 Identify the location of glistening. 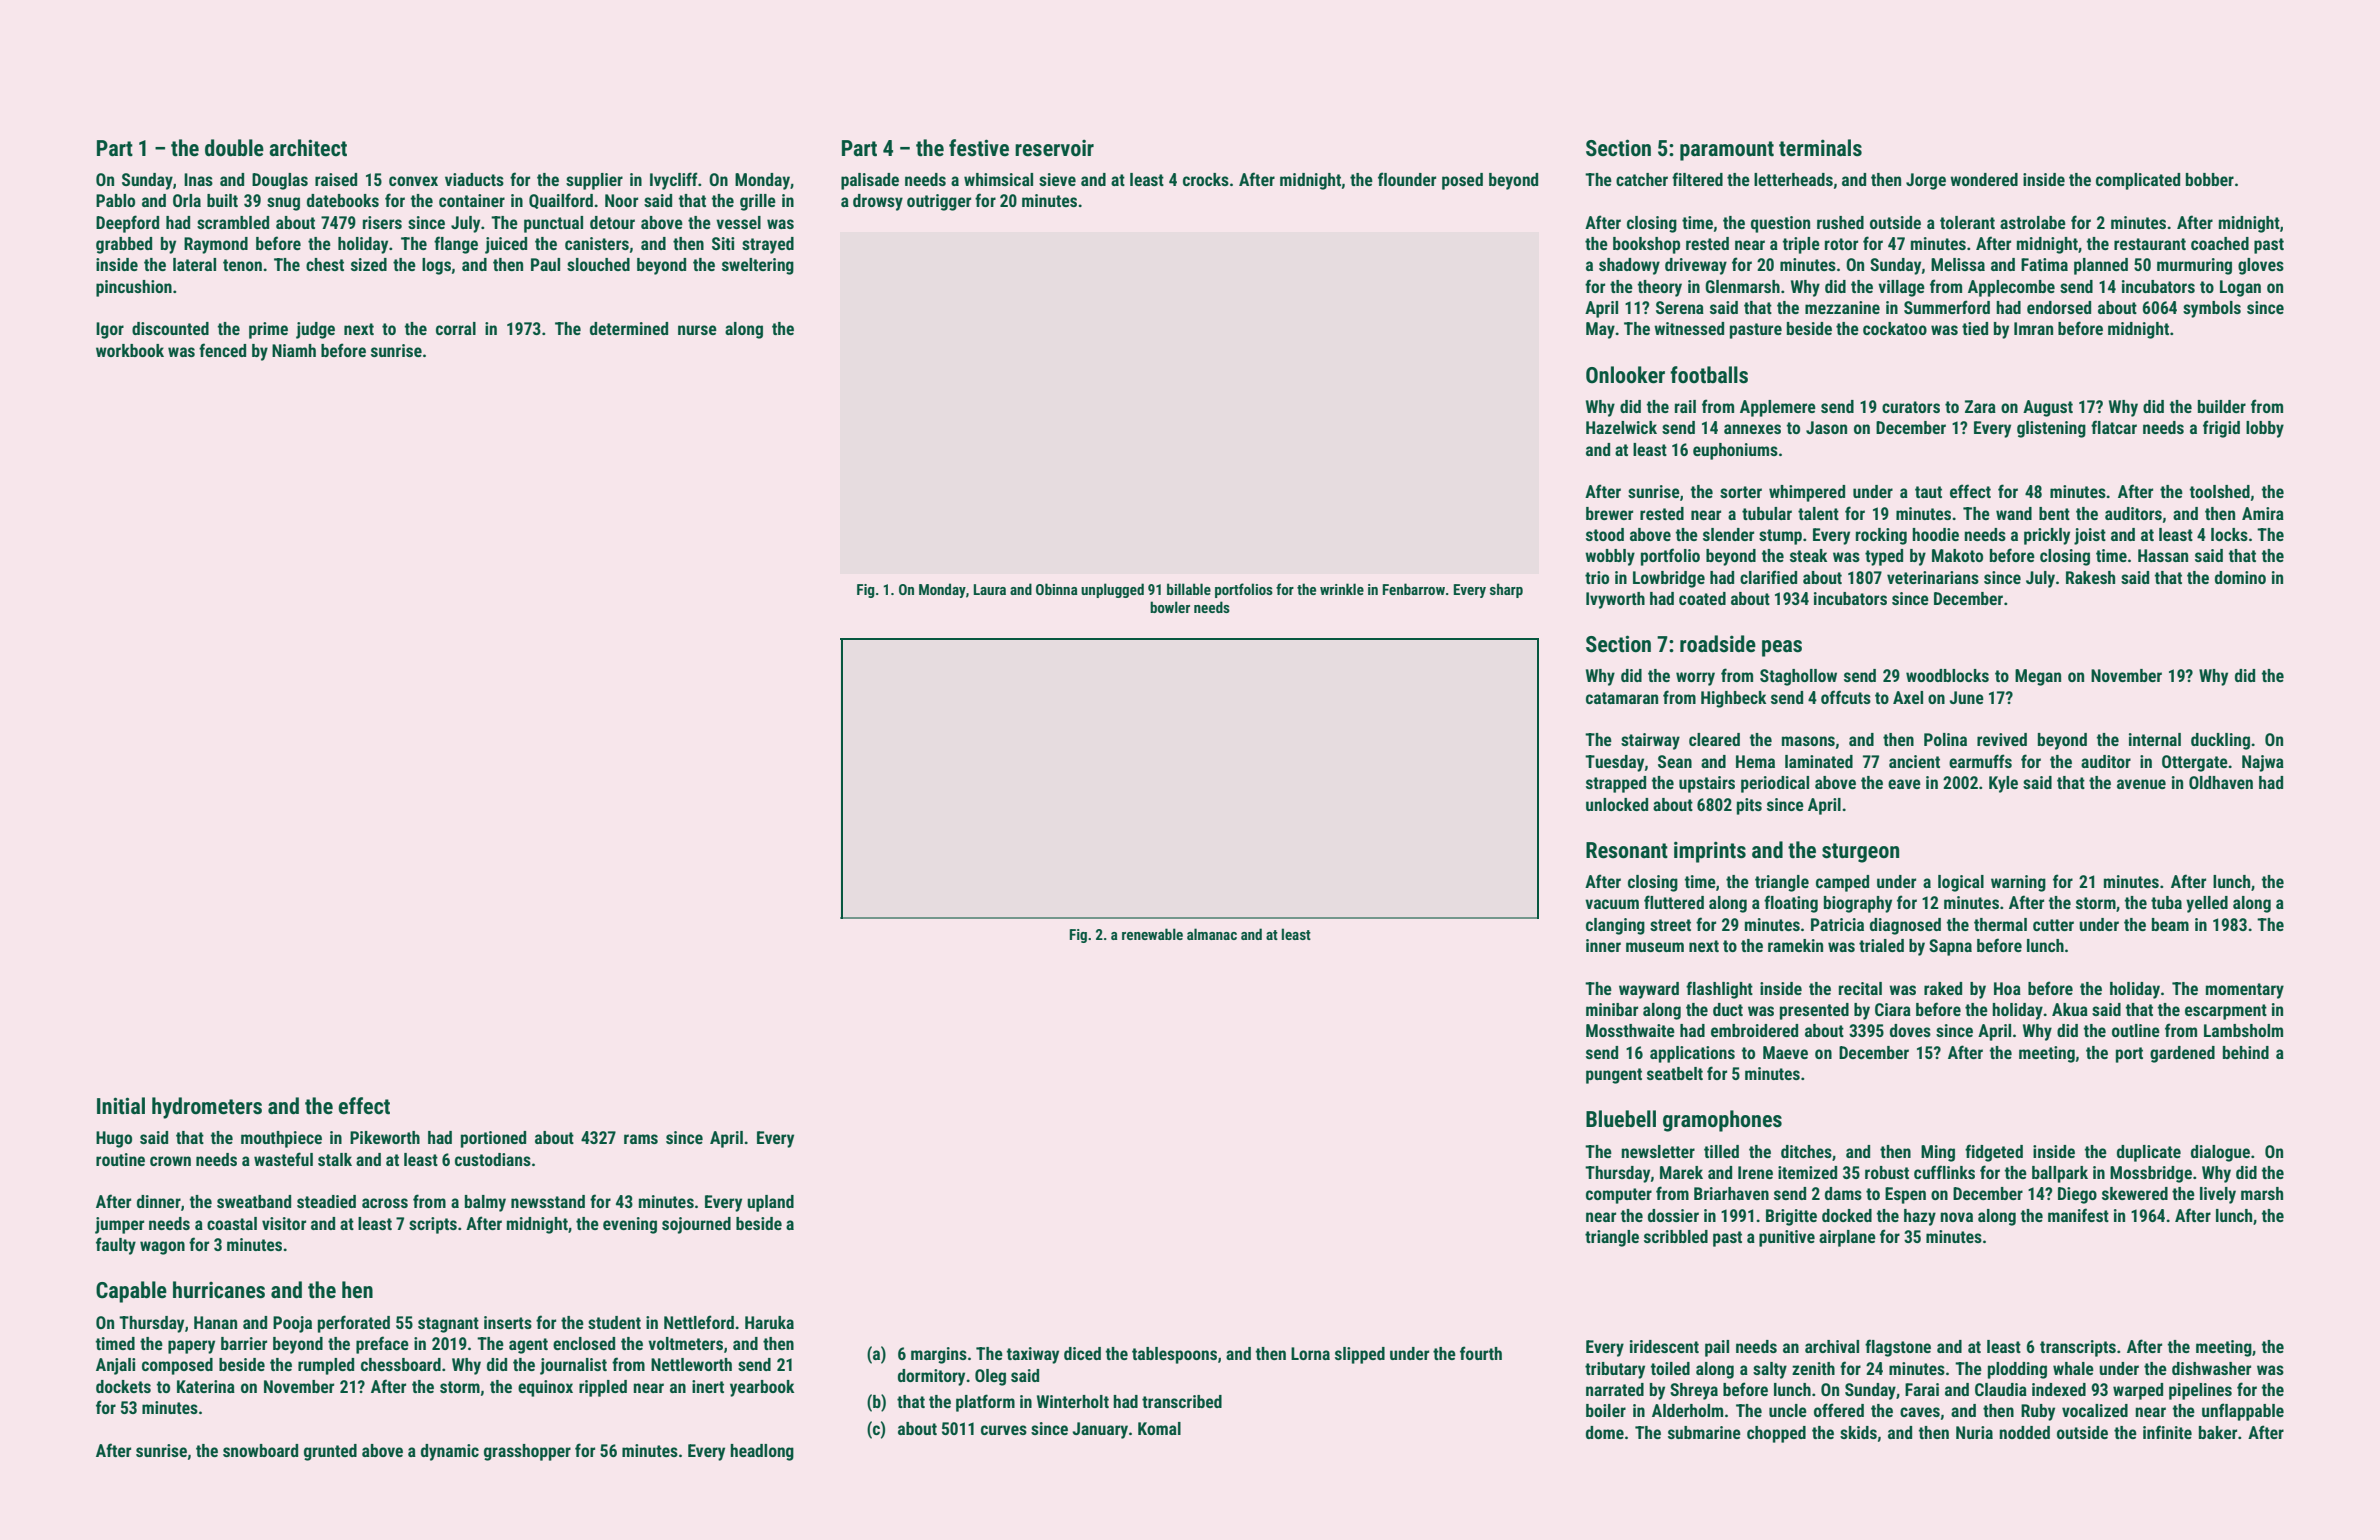
(2051, 429).
